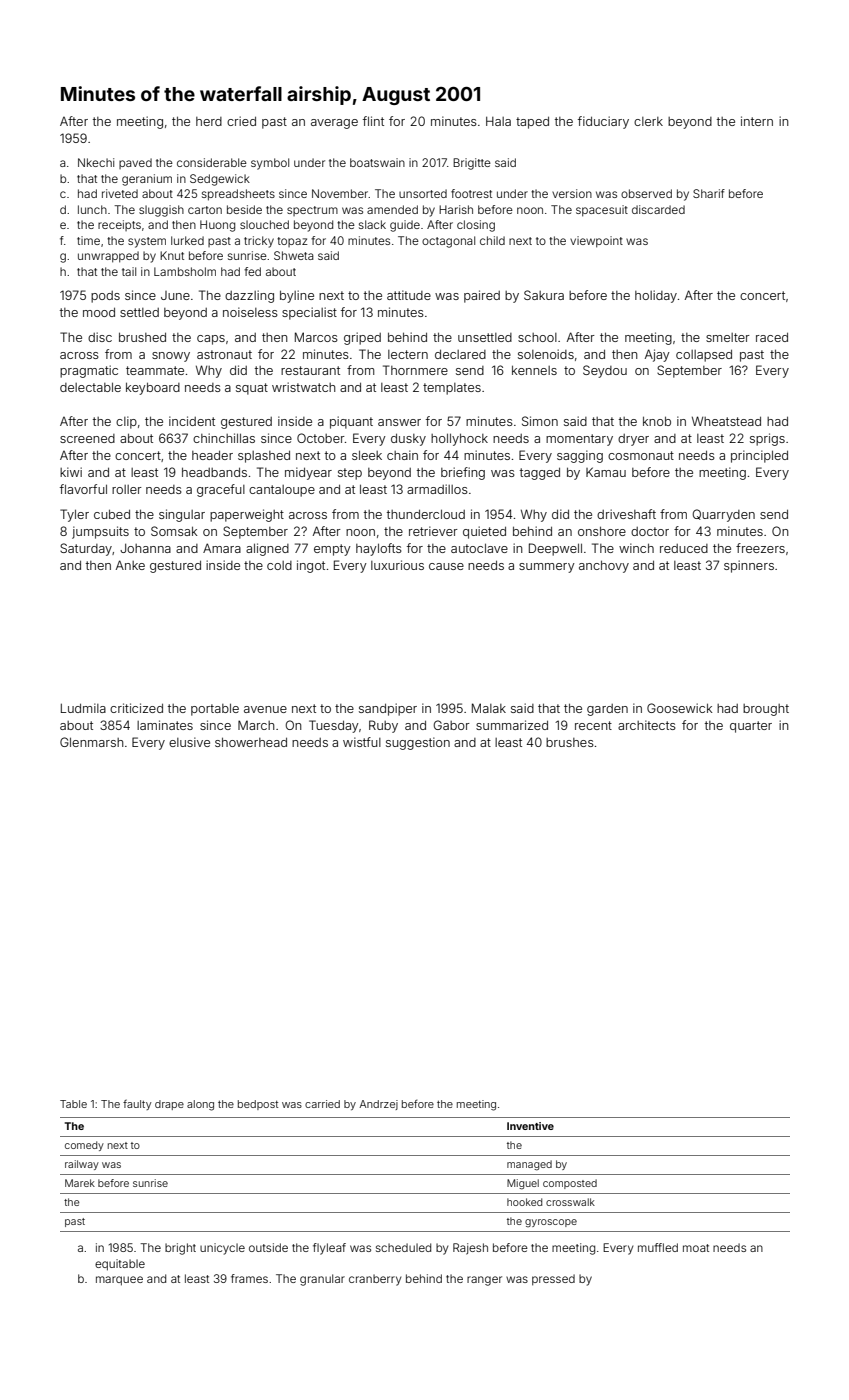  Describe the element at coordinates (108, 257) in the page. I see `unwrapped` at that location.
